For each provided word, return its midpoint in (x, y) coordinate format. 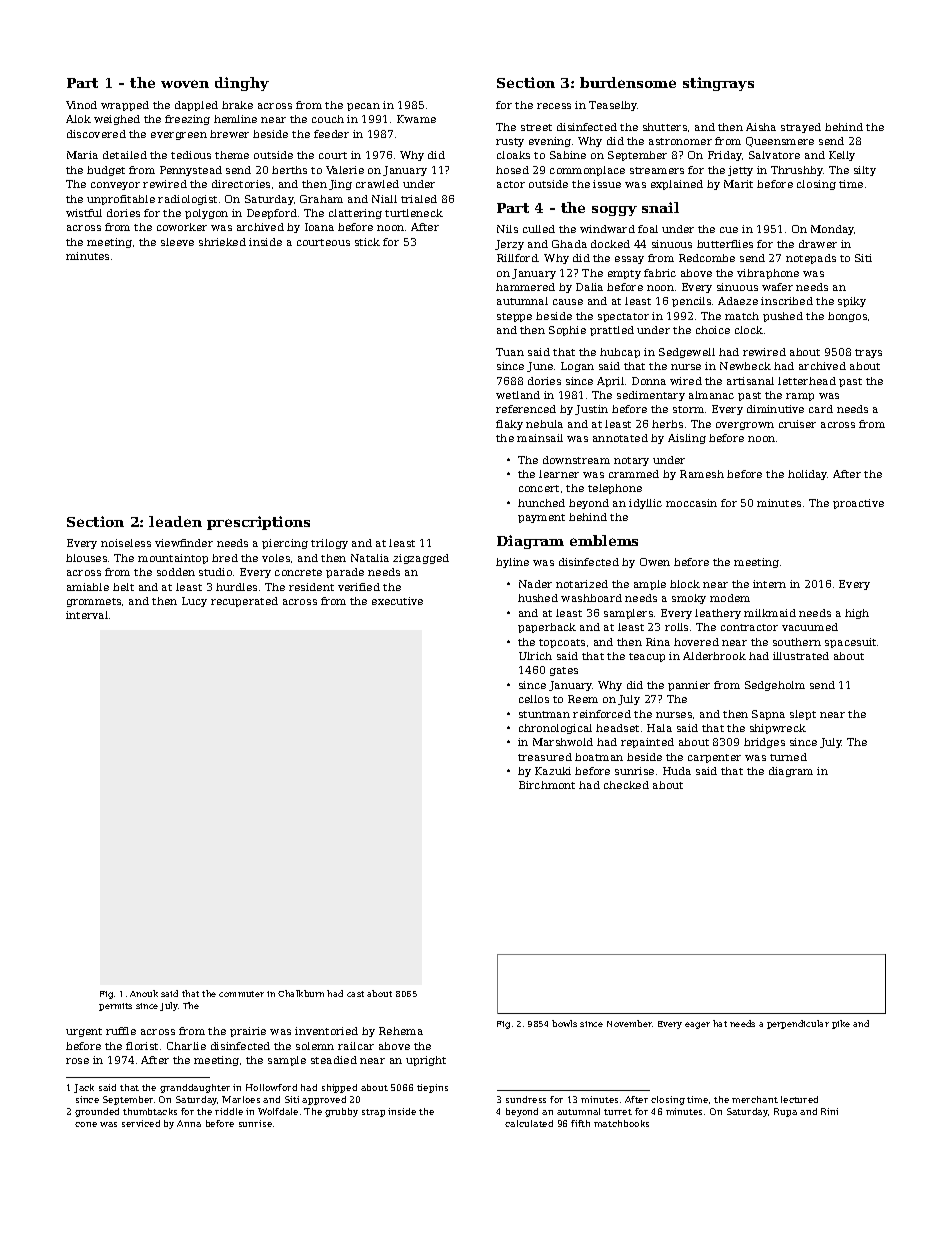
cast (355, 994)
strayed (801, 128)
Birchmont (547, 785)
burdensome (628, 82)
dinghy (242, 84)
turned (788, 757)
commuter (241, 994)
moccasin (691, 503)
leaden (175, 521)
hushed (538, 598)
